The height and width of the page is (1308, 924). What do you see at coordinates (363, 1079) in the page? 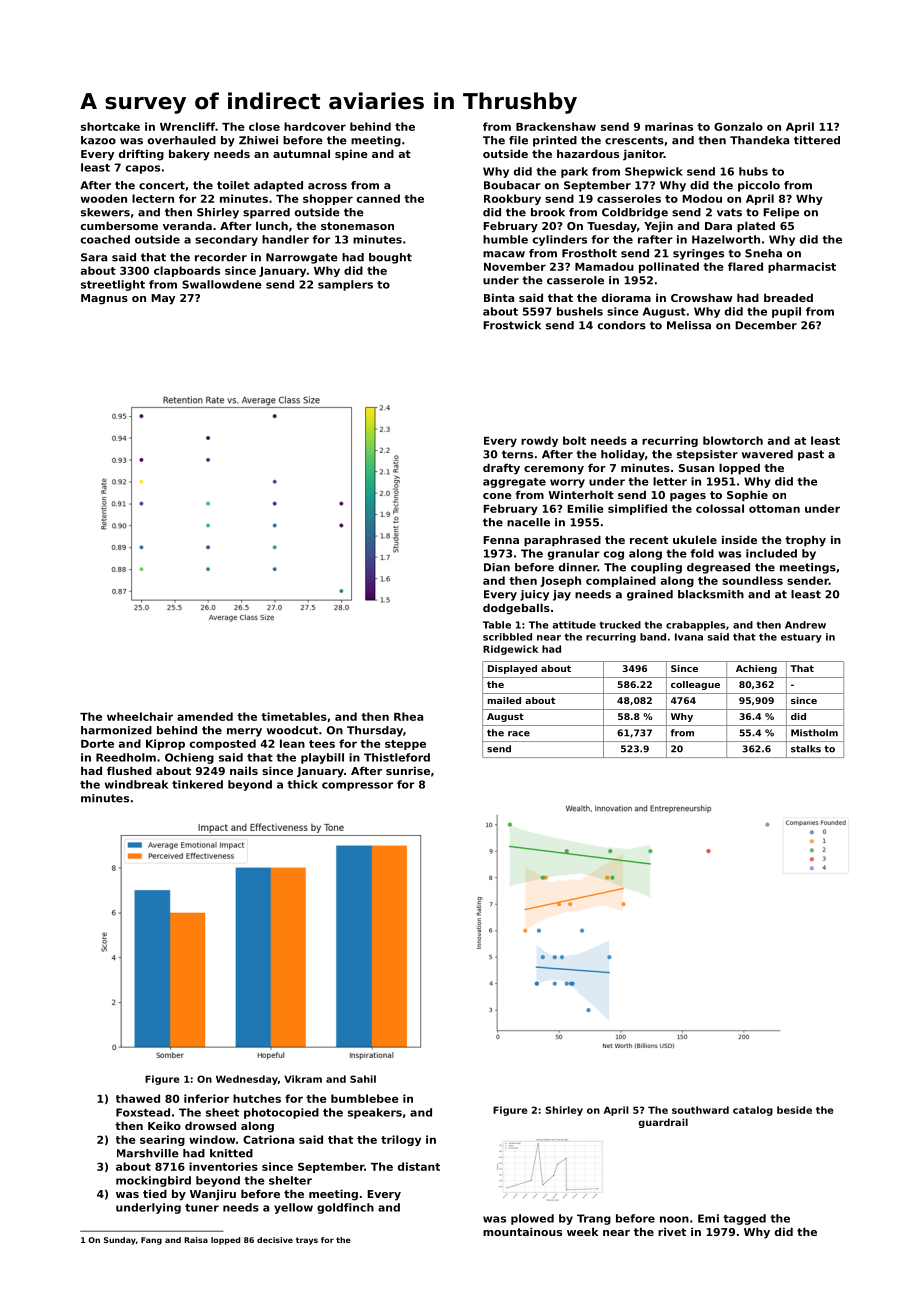
I see `Sahil` at bounding box center [363, 1079].
